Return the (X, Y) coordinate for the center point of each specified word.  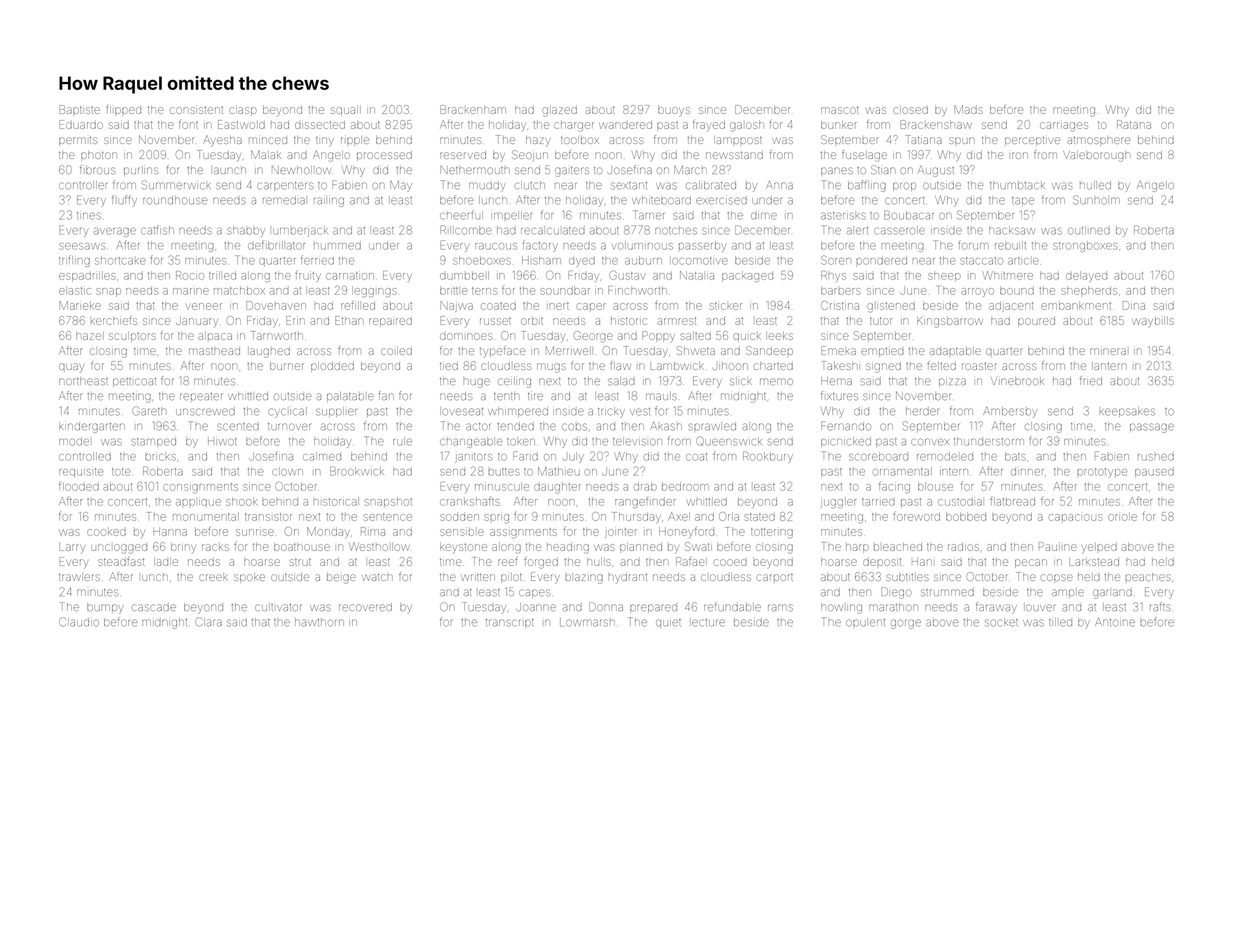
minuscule (502, 487)
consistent (196, 110)
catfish (157, 230)
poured (1036, 322)
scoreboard (878, 456)
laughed (269, 352)
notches (676, 231)
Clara (209, 622)
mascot (840, 110)
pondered (881, 260)
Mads (968, 109)
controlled (85, 456)
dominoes (466, 336)
